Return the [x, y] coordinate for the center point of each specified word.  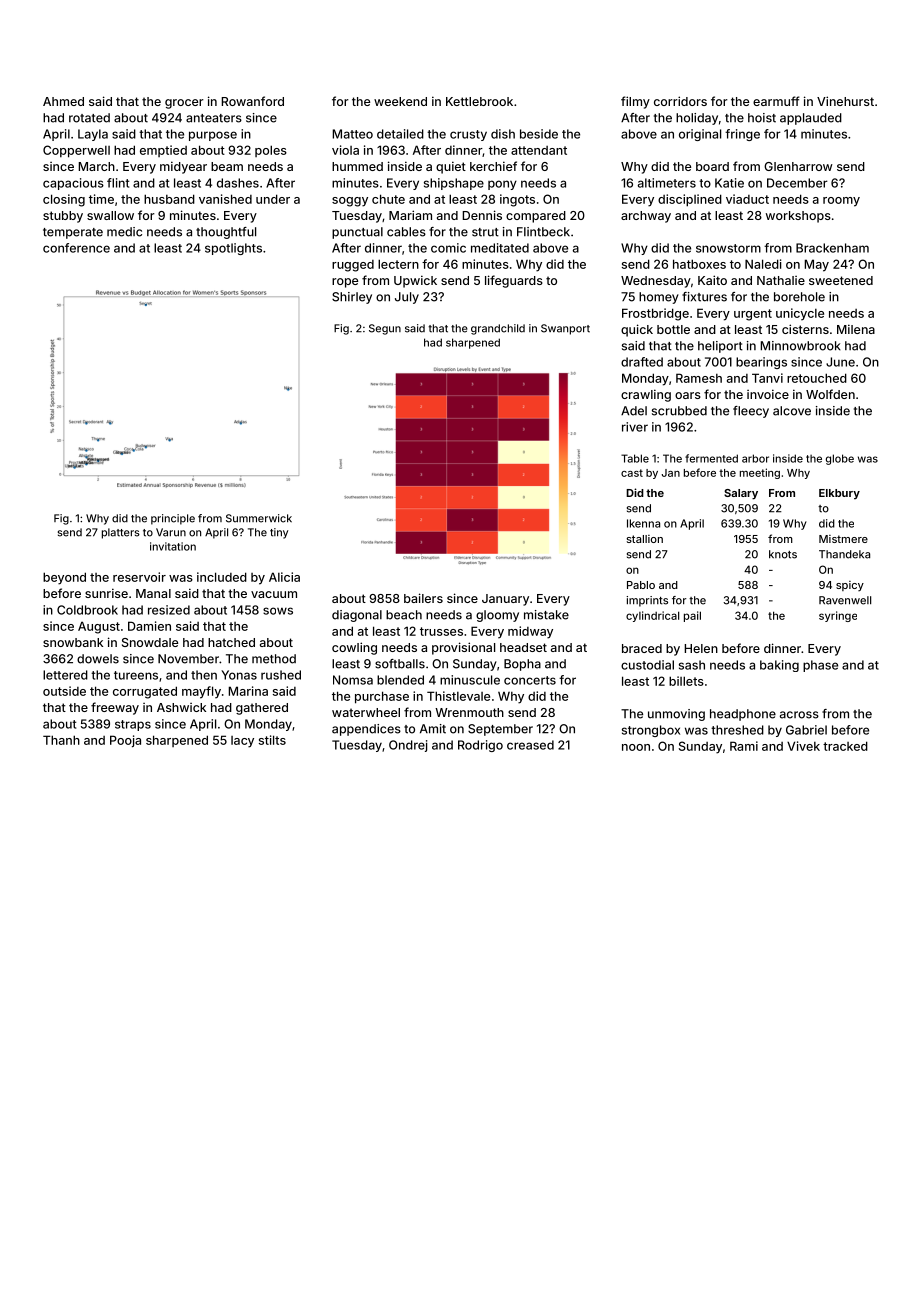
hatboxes [699, 264]
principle [173, 519]
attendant [539, 150]
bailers [423, 598]
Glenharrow [798, 166]
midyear [183, 167]
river [635, 427]
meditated [500, 248]
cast [632, 473]
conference [76, 248]
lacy [242, 742]
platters [121, 533]
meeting [760, 473]
